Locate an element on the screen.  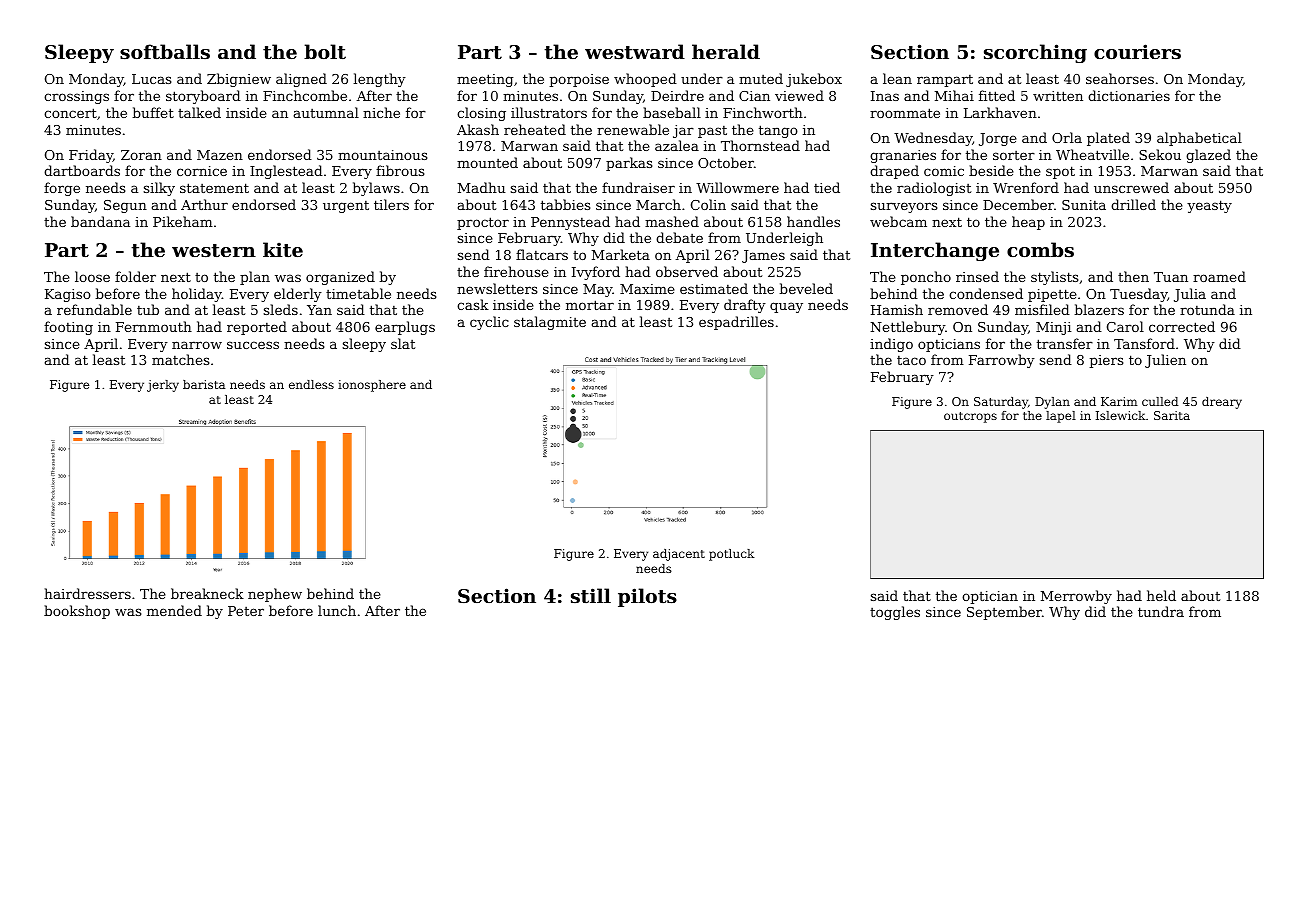
Lucas is located at coordinates (151, 79).
